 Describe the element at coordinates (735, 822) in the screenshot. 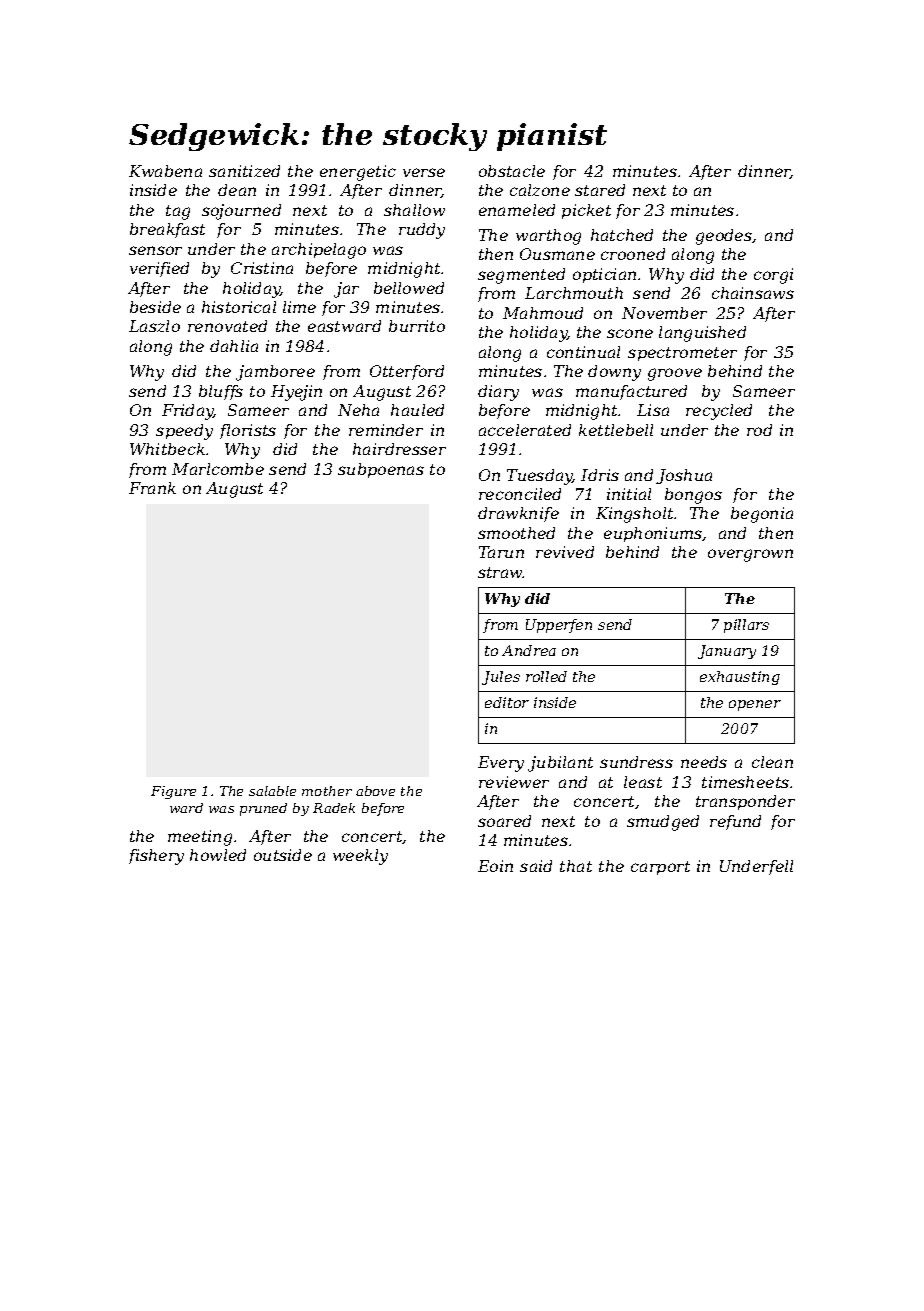

I see `refund` at that location.
